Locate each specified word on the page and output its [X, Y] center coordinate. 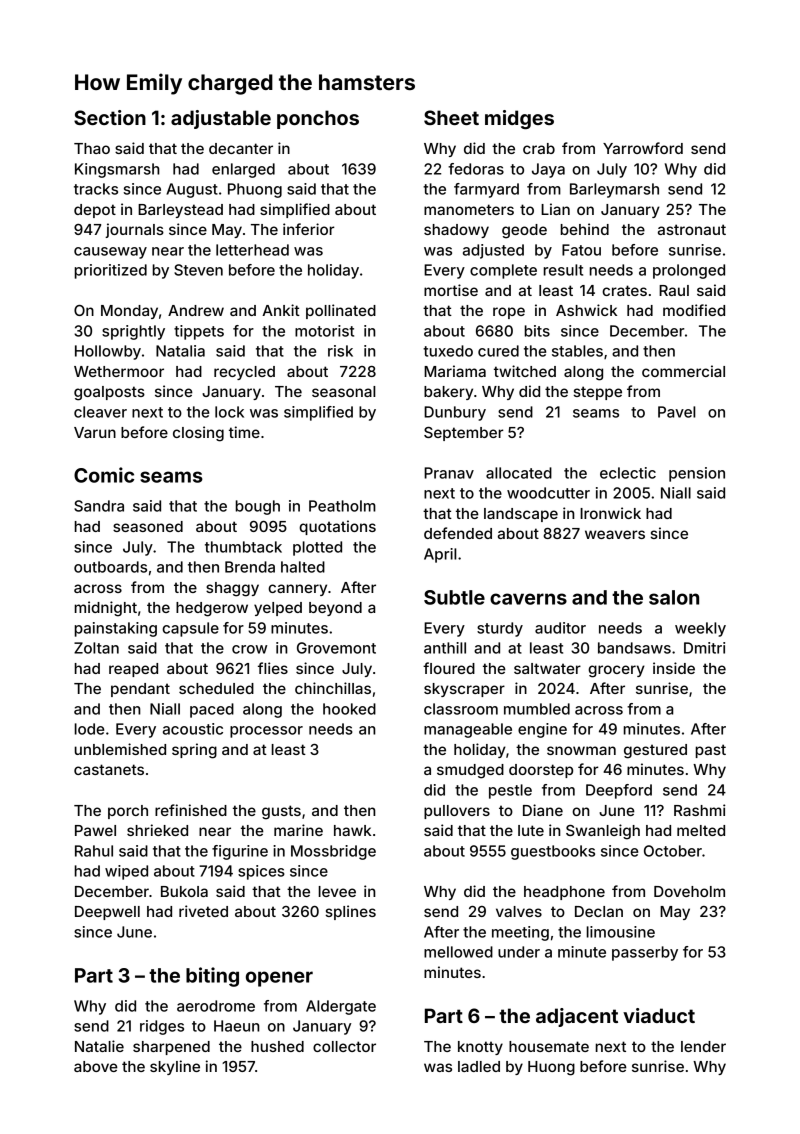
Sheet [451, 117]
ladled [479, 1066]
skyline [175, 1067]
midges [519, 120]
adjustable [221, 119]
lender [703, 1046]
